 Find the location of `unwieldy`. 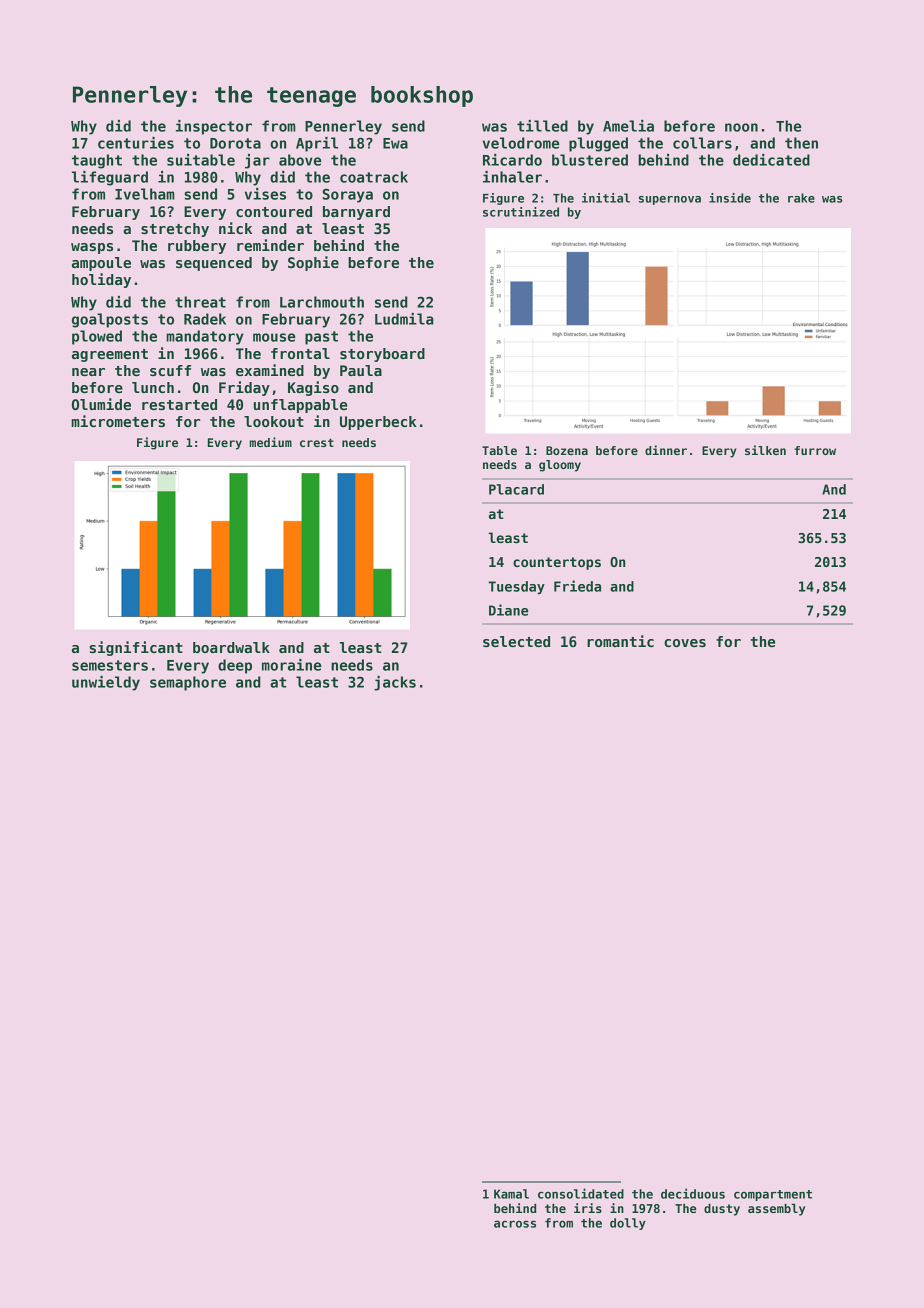

unwieldy is located at coordinates (106, 683).
